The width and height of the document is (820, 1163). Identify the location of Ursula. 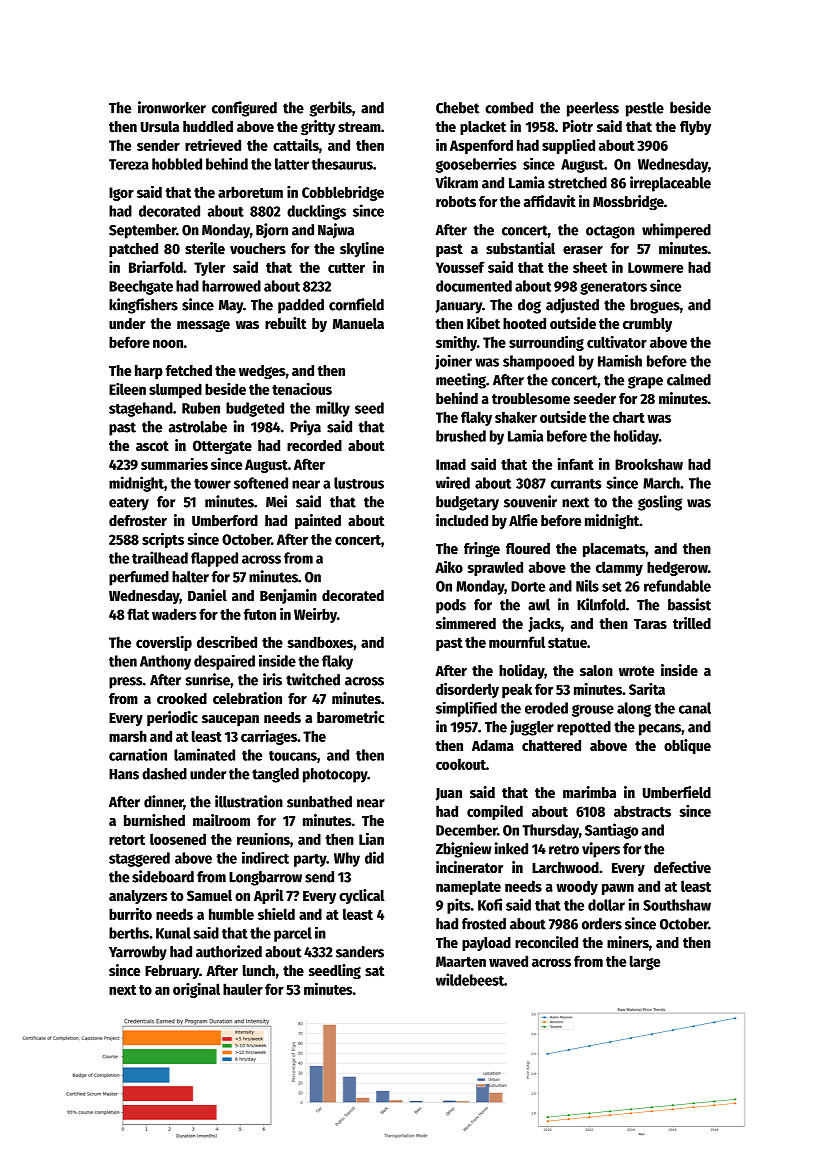
(160, 126).
